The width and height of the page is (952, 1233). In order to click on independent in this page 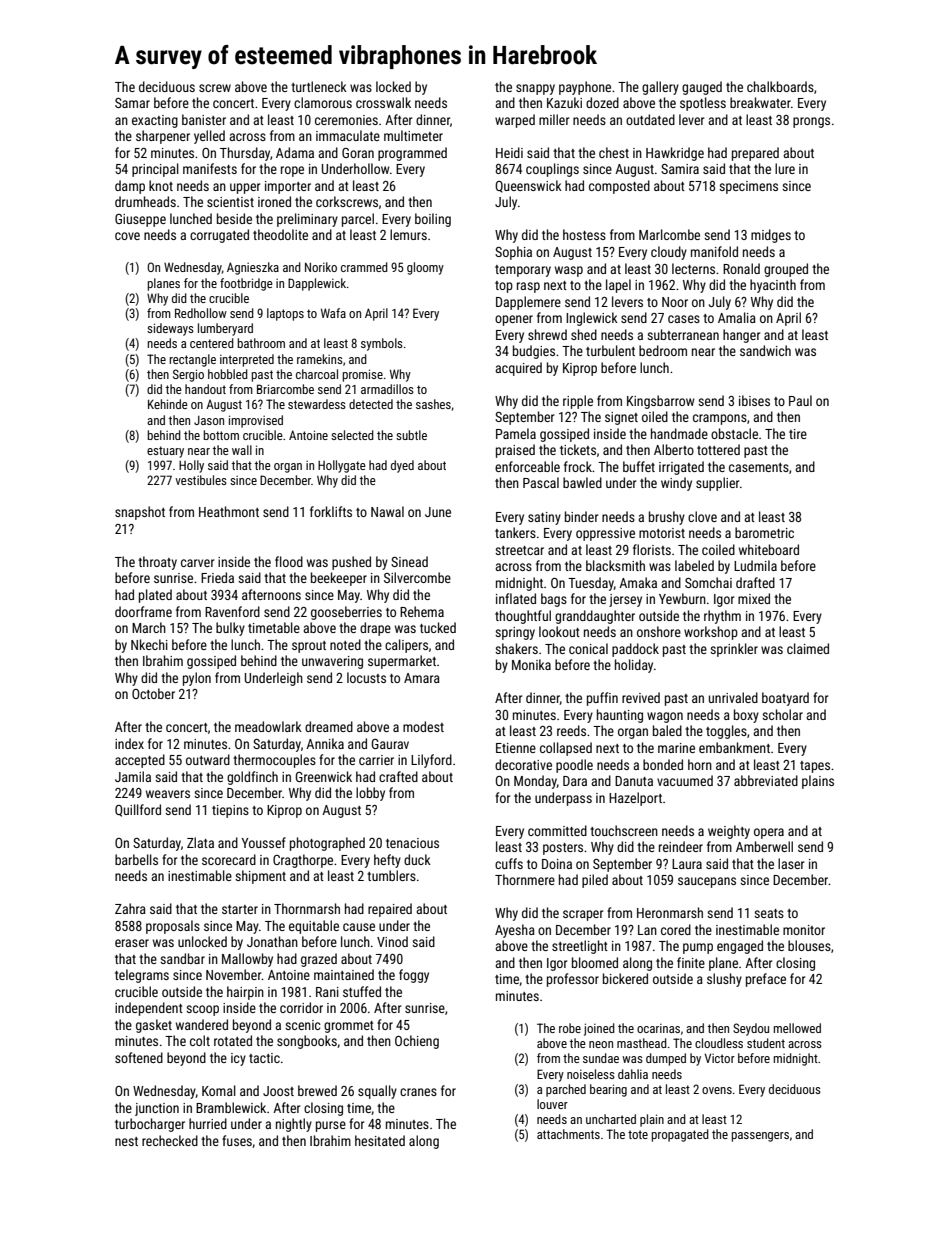, I will do `click(149, 1009)`.
